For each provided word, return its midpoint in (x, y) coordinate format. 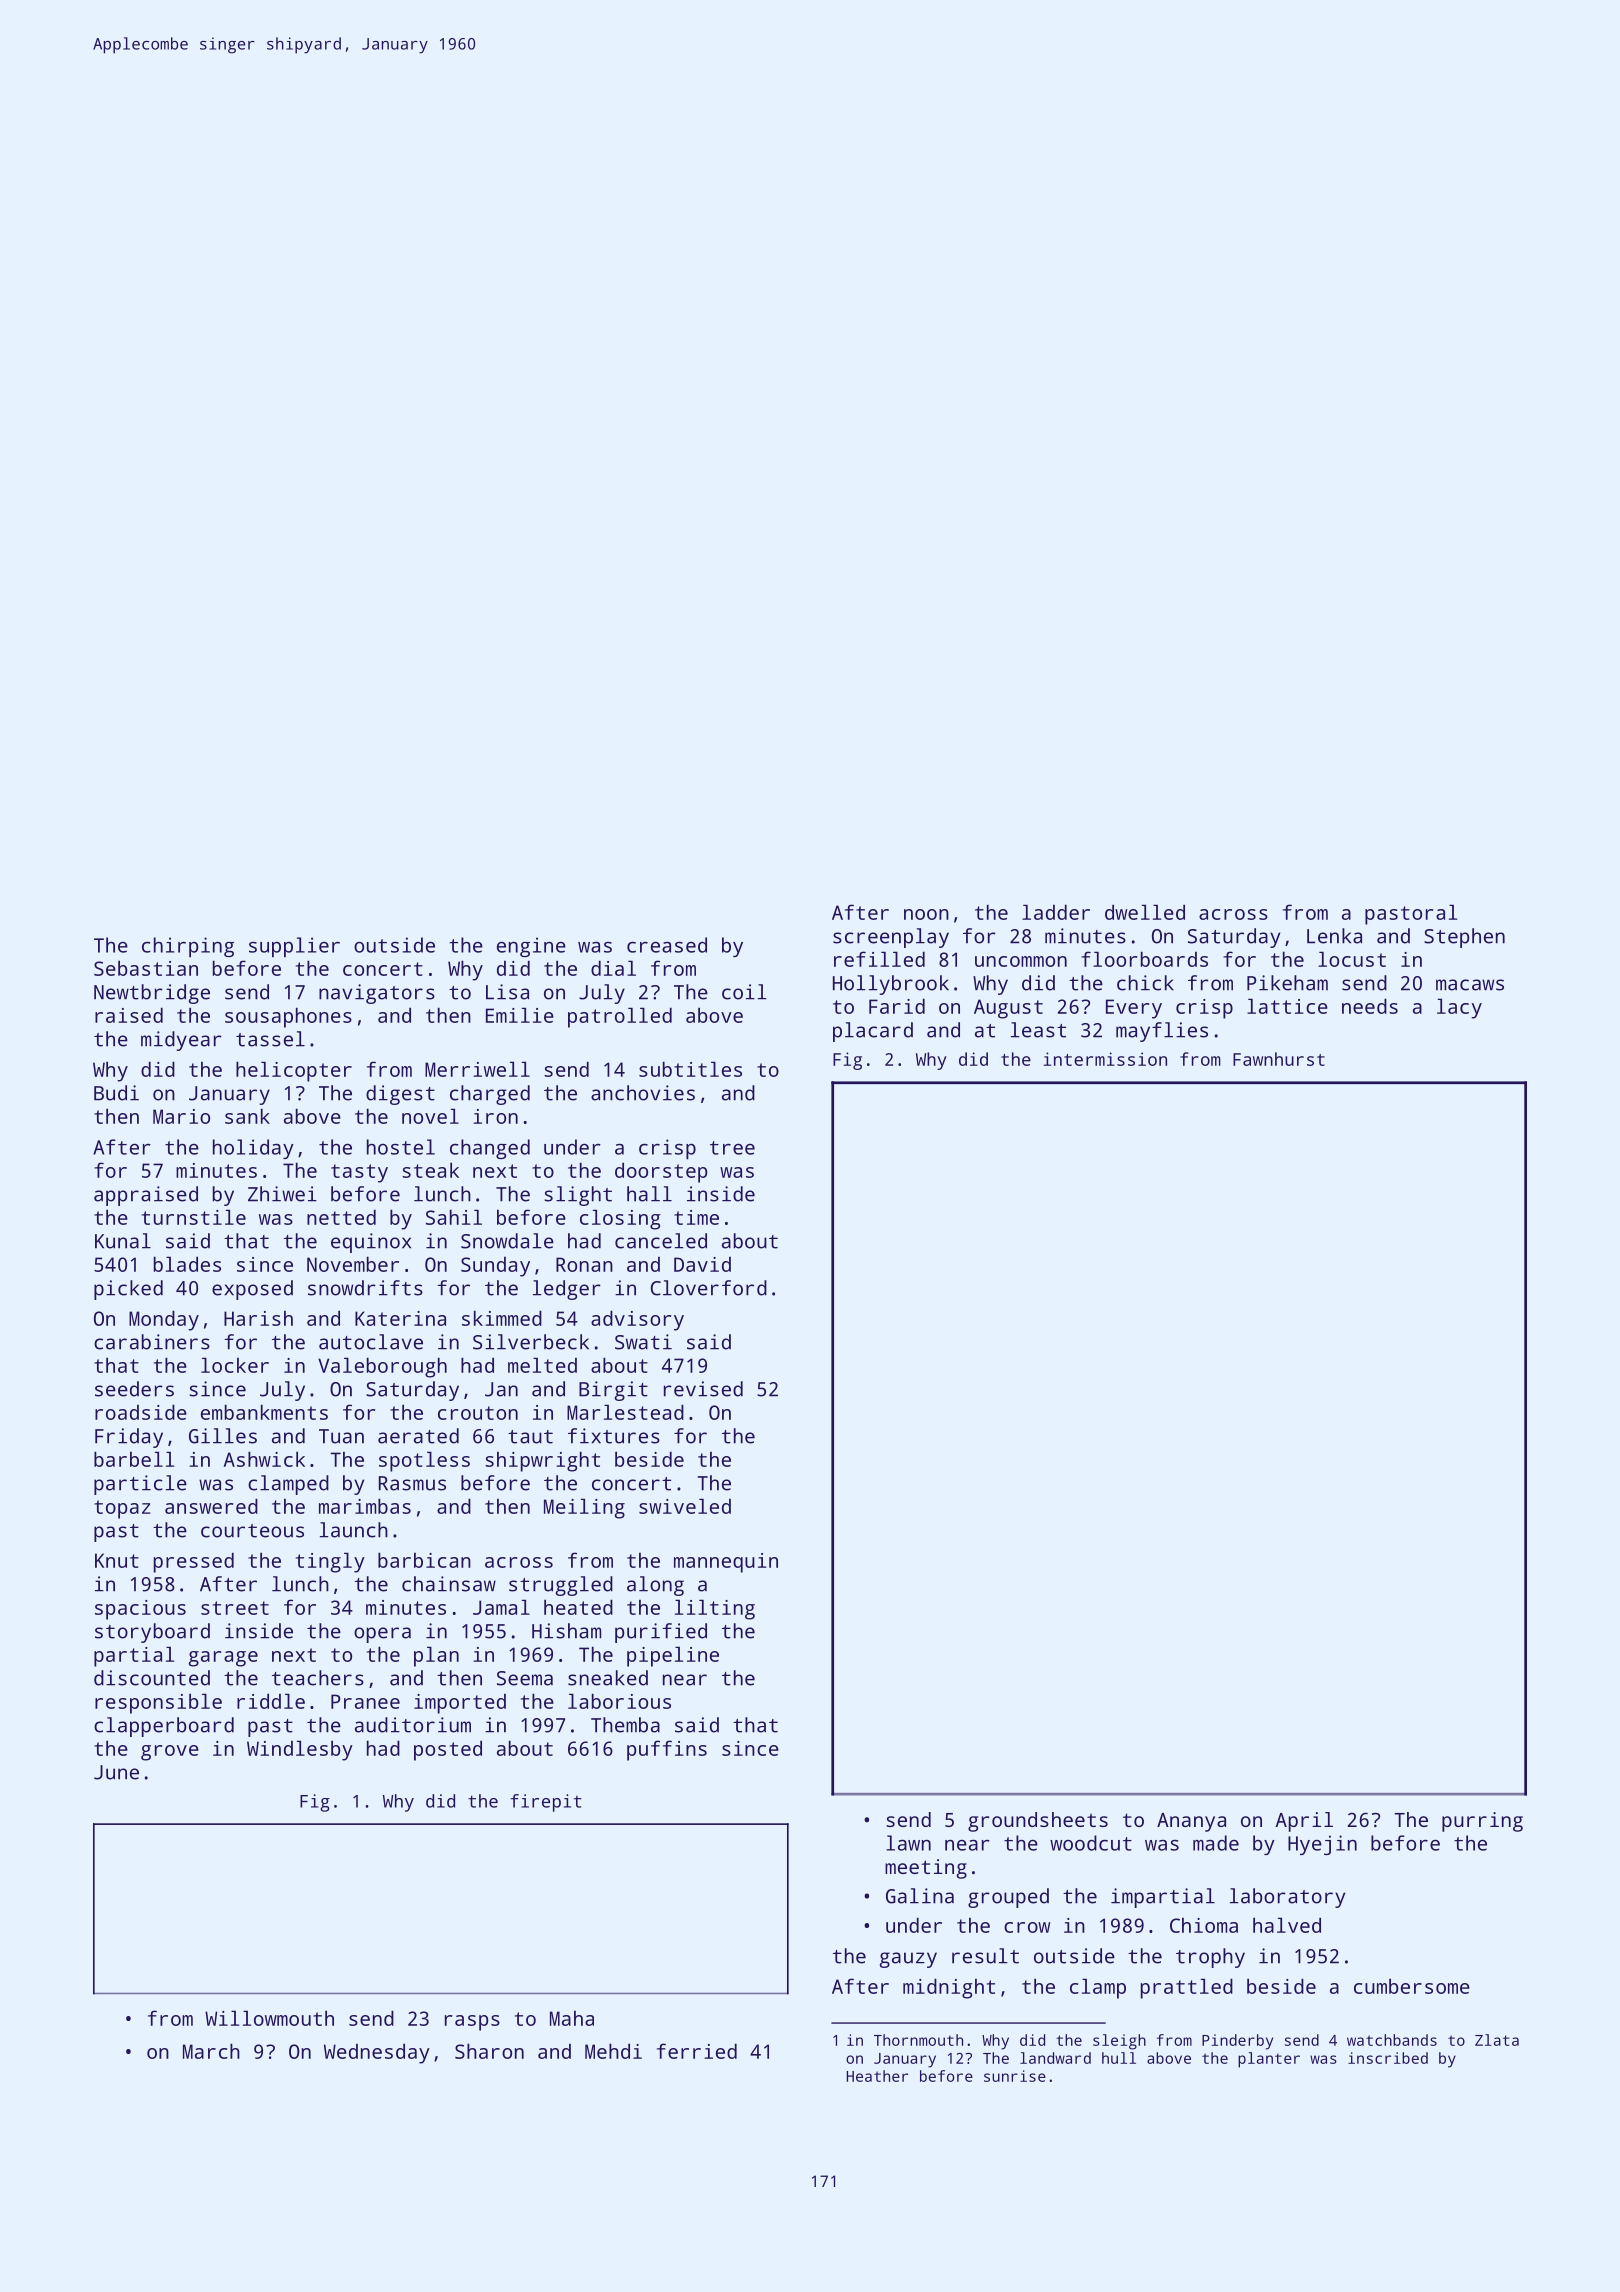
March (211, 2051)
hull (1119, 2058)
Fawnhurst (1279, 1059)
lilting (715, 1609)
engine (531, 947)
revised (703, 1389)
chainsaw (449, 1584)
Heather (877, 2076)
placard (873, 1032)
